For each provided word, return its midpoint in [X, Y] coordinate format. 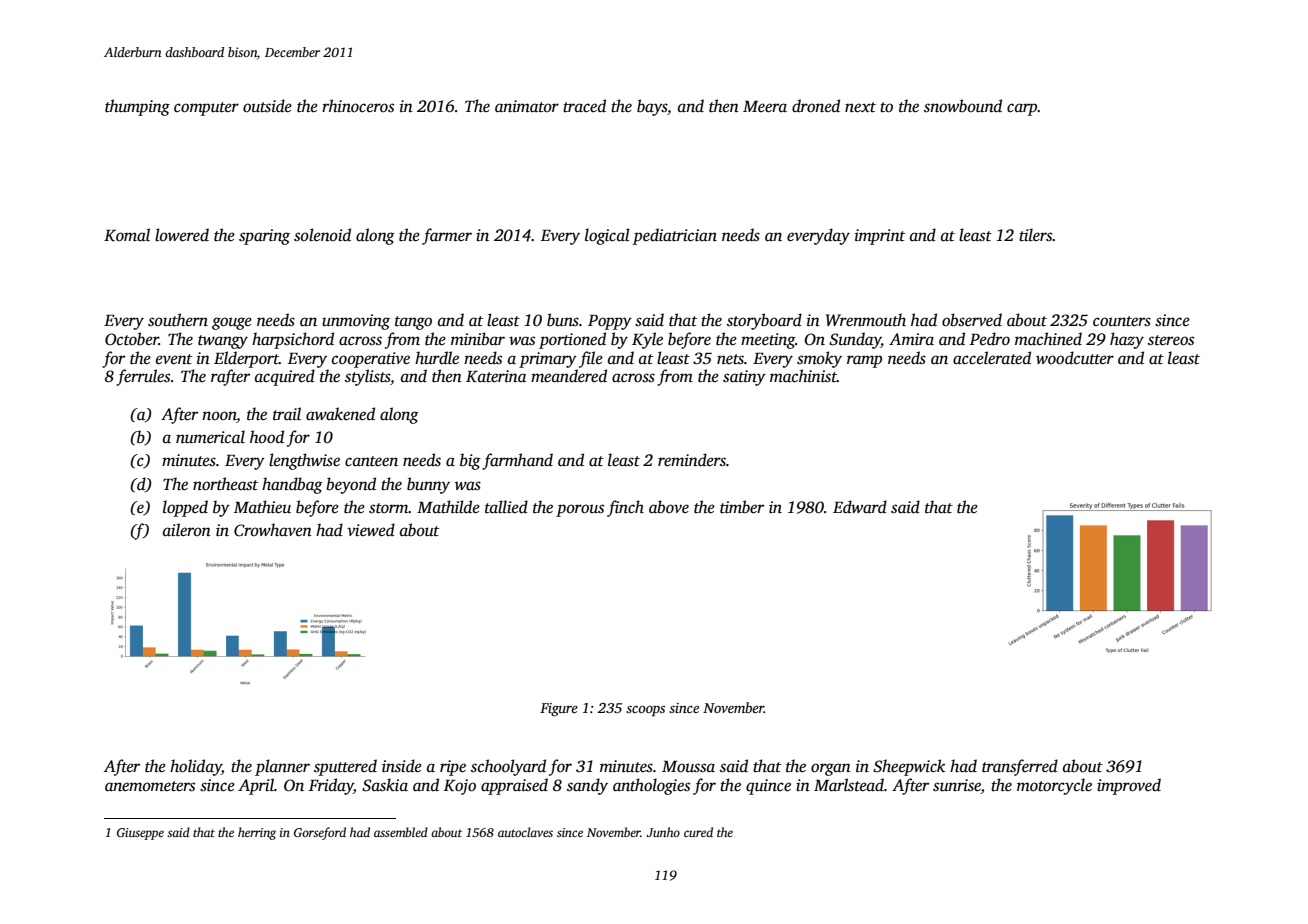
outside [267, 106]
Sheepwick [909, 767]
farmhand [517, 461]
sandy [587, 786]
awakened [340, 413]
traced [584, 106]
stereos [1171, 340]
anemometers [150, 786]
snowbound [963, 106]
